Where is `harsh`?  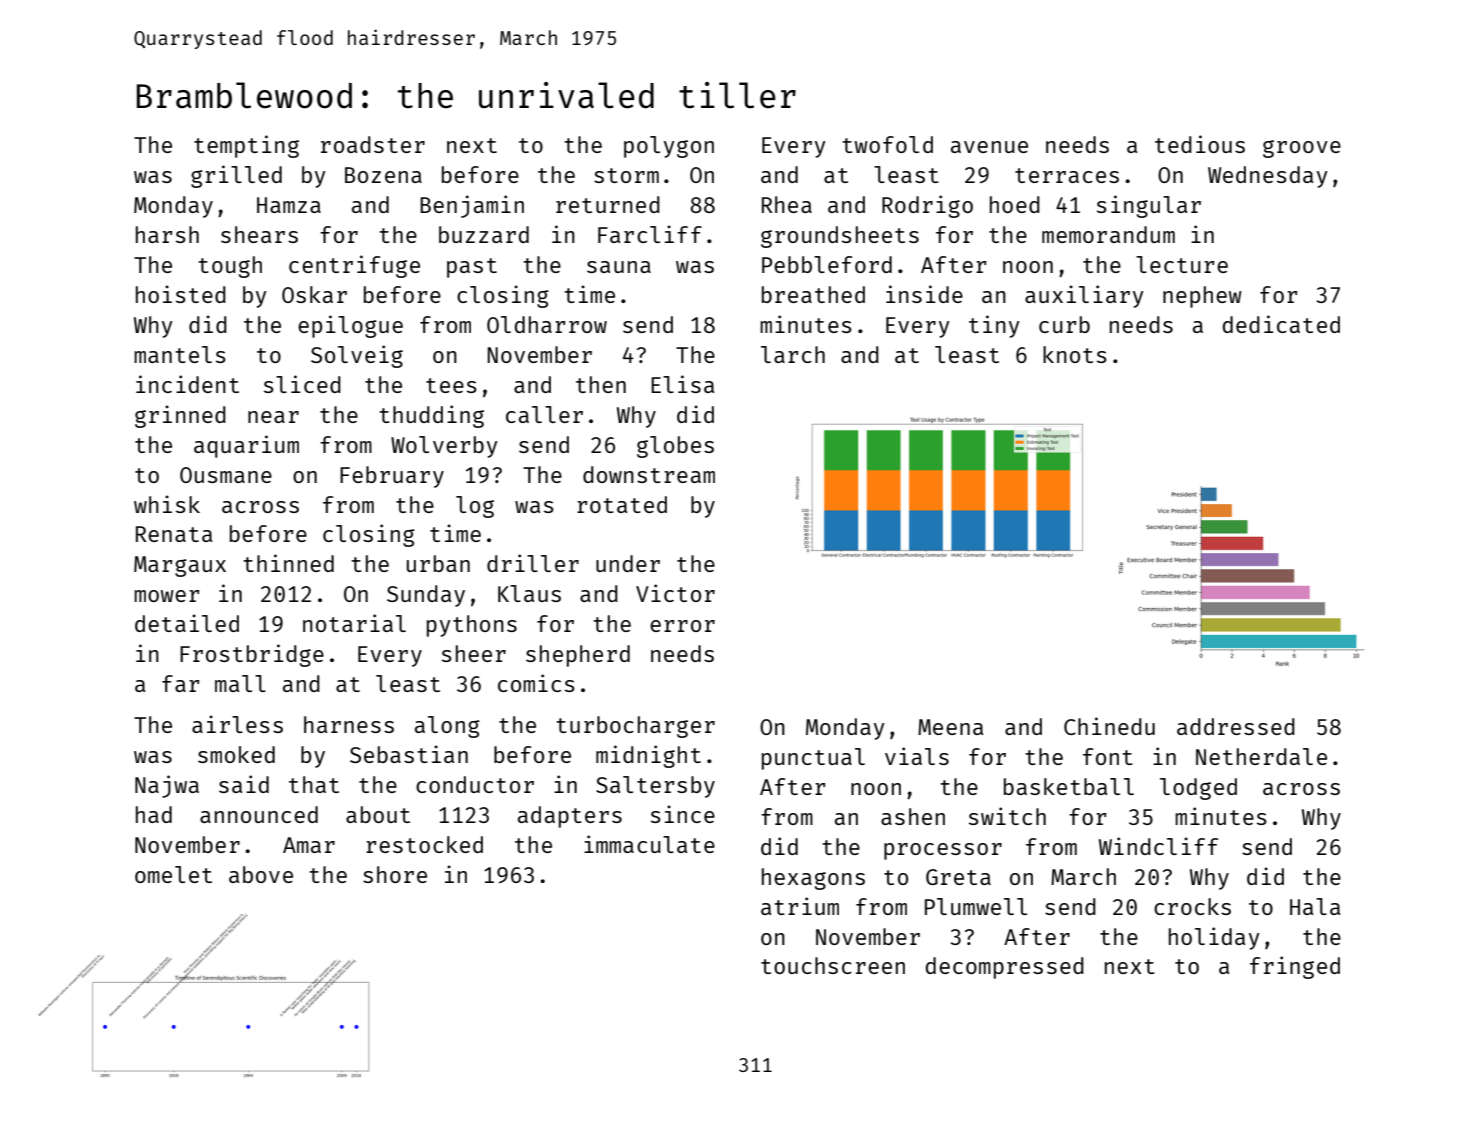 harsh is located at coordinates (167, 234).
